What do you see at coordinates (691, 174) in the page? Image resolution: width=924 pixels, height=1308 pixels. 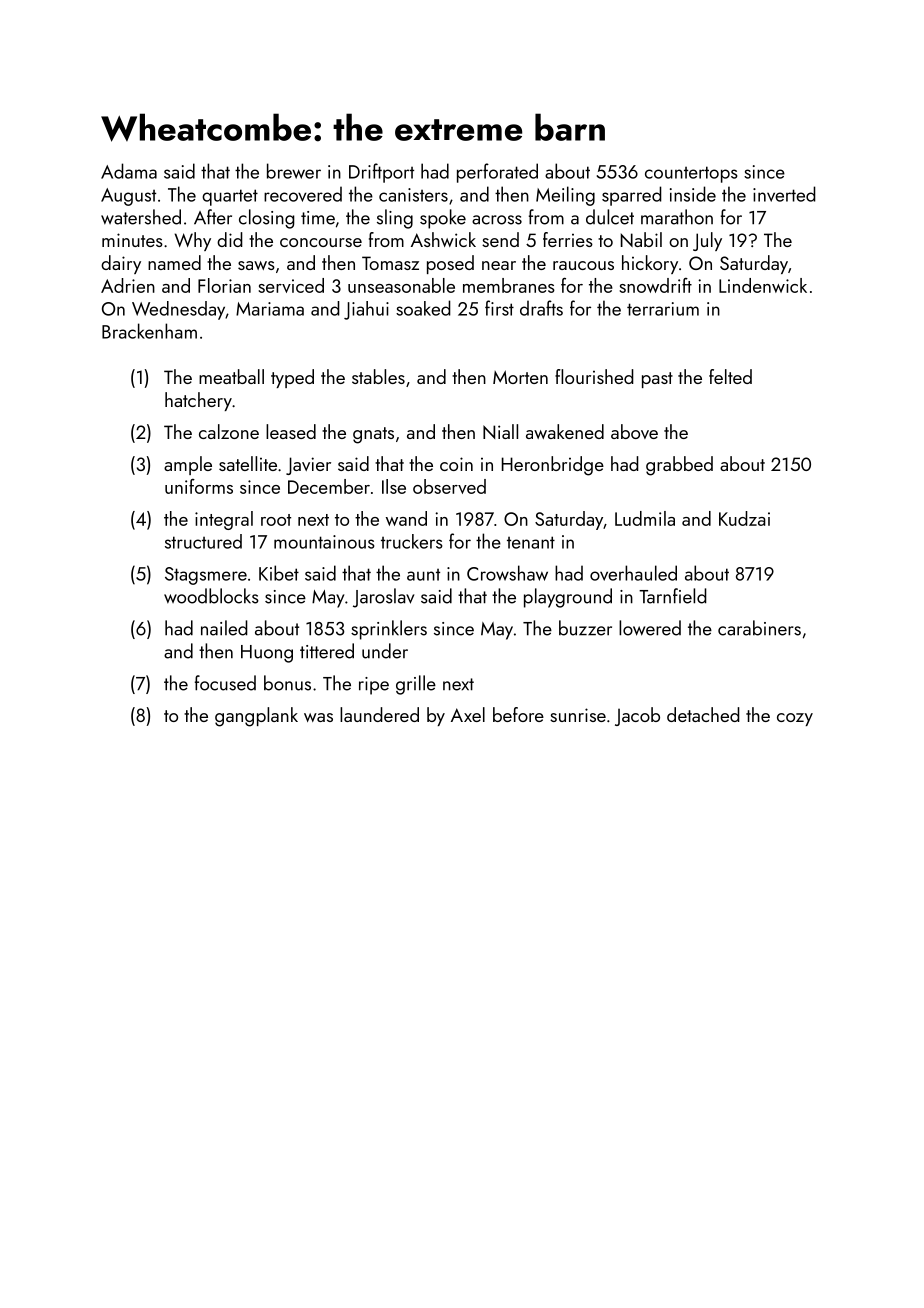 I see `countertops` at bounding box center [691, 174].
